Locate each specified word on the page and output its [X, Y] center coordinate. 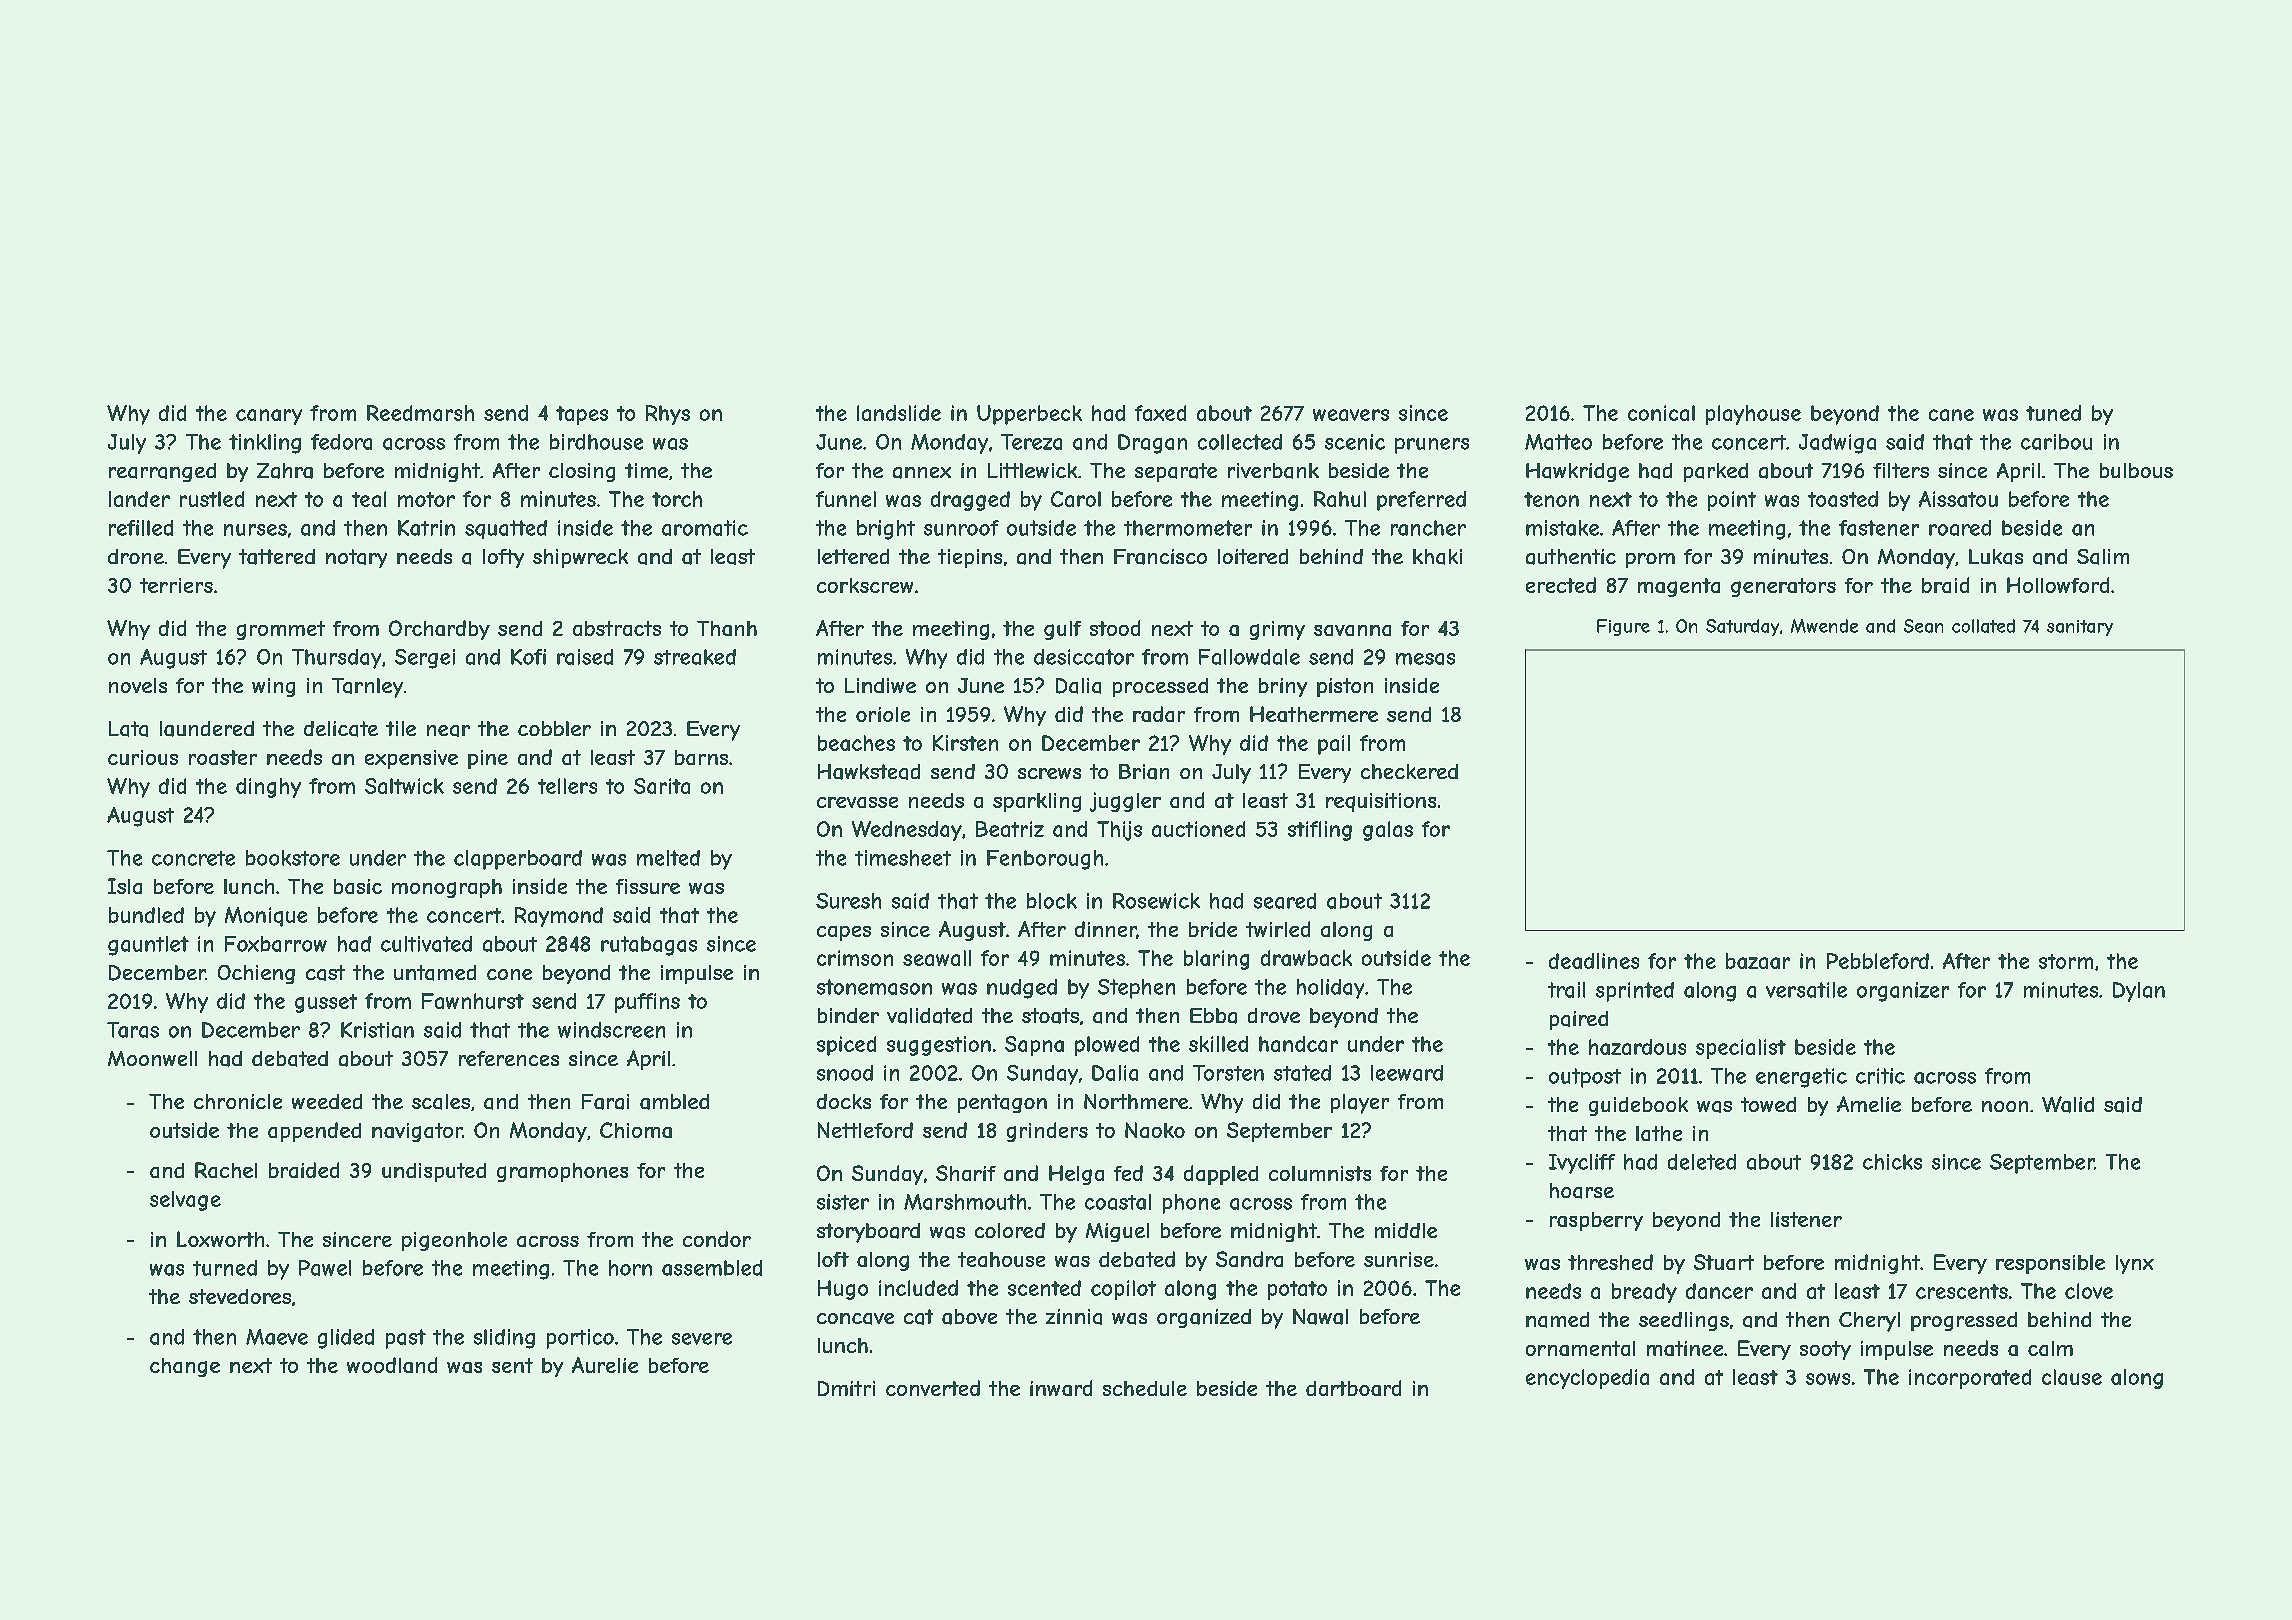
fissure [648, 886]
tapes [582, 415]
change [185, 1367]
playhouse [1753, 415]
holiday [1330, 989]
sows [1828, 1379]
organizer [1903, 992]
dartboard [1353, 1388]
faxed [1160, 413]
